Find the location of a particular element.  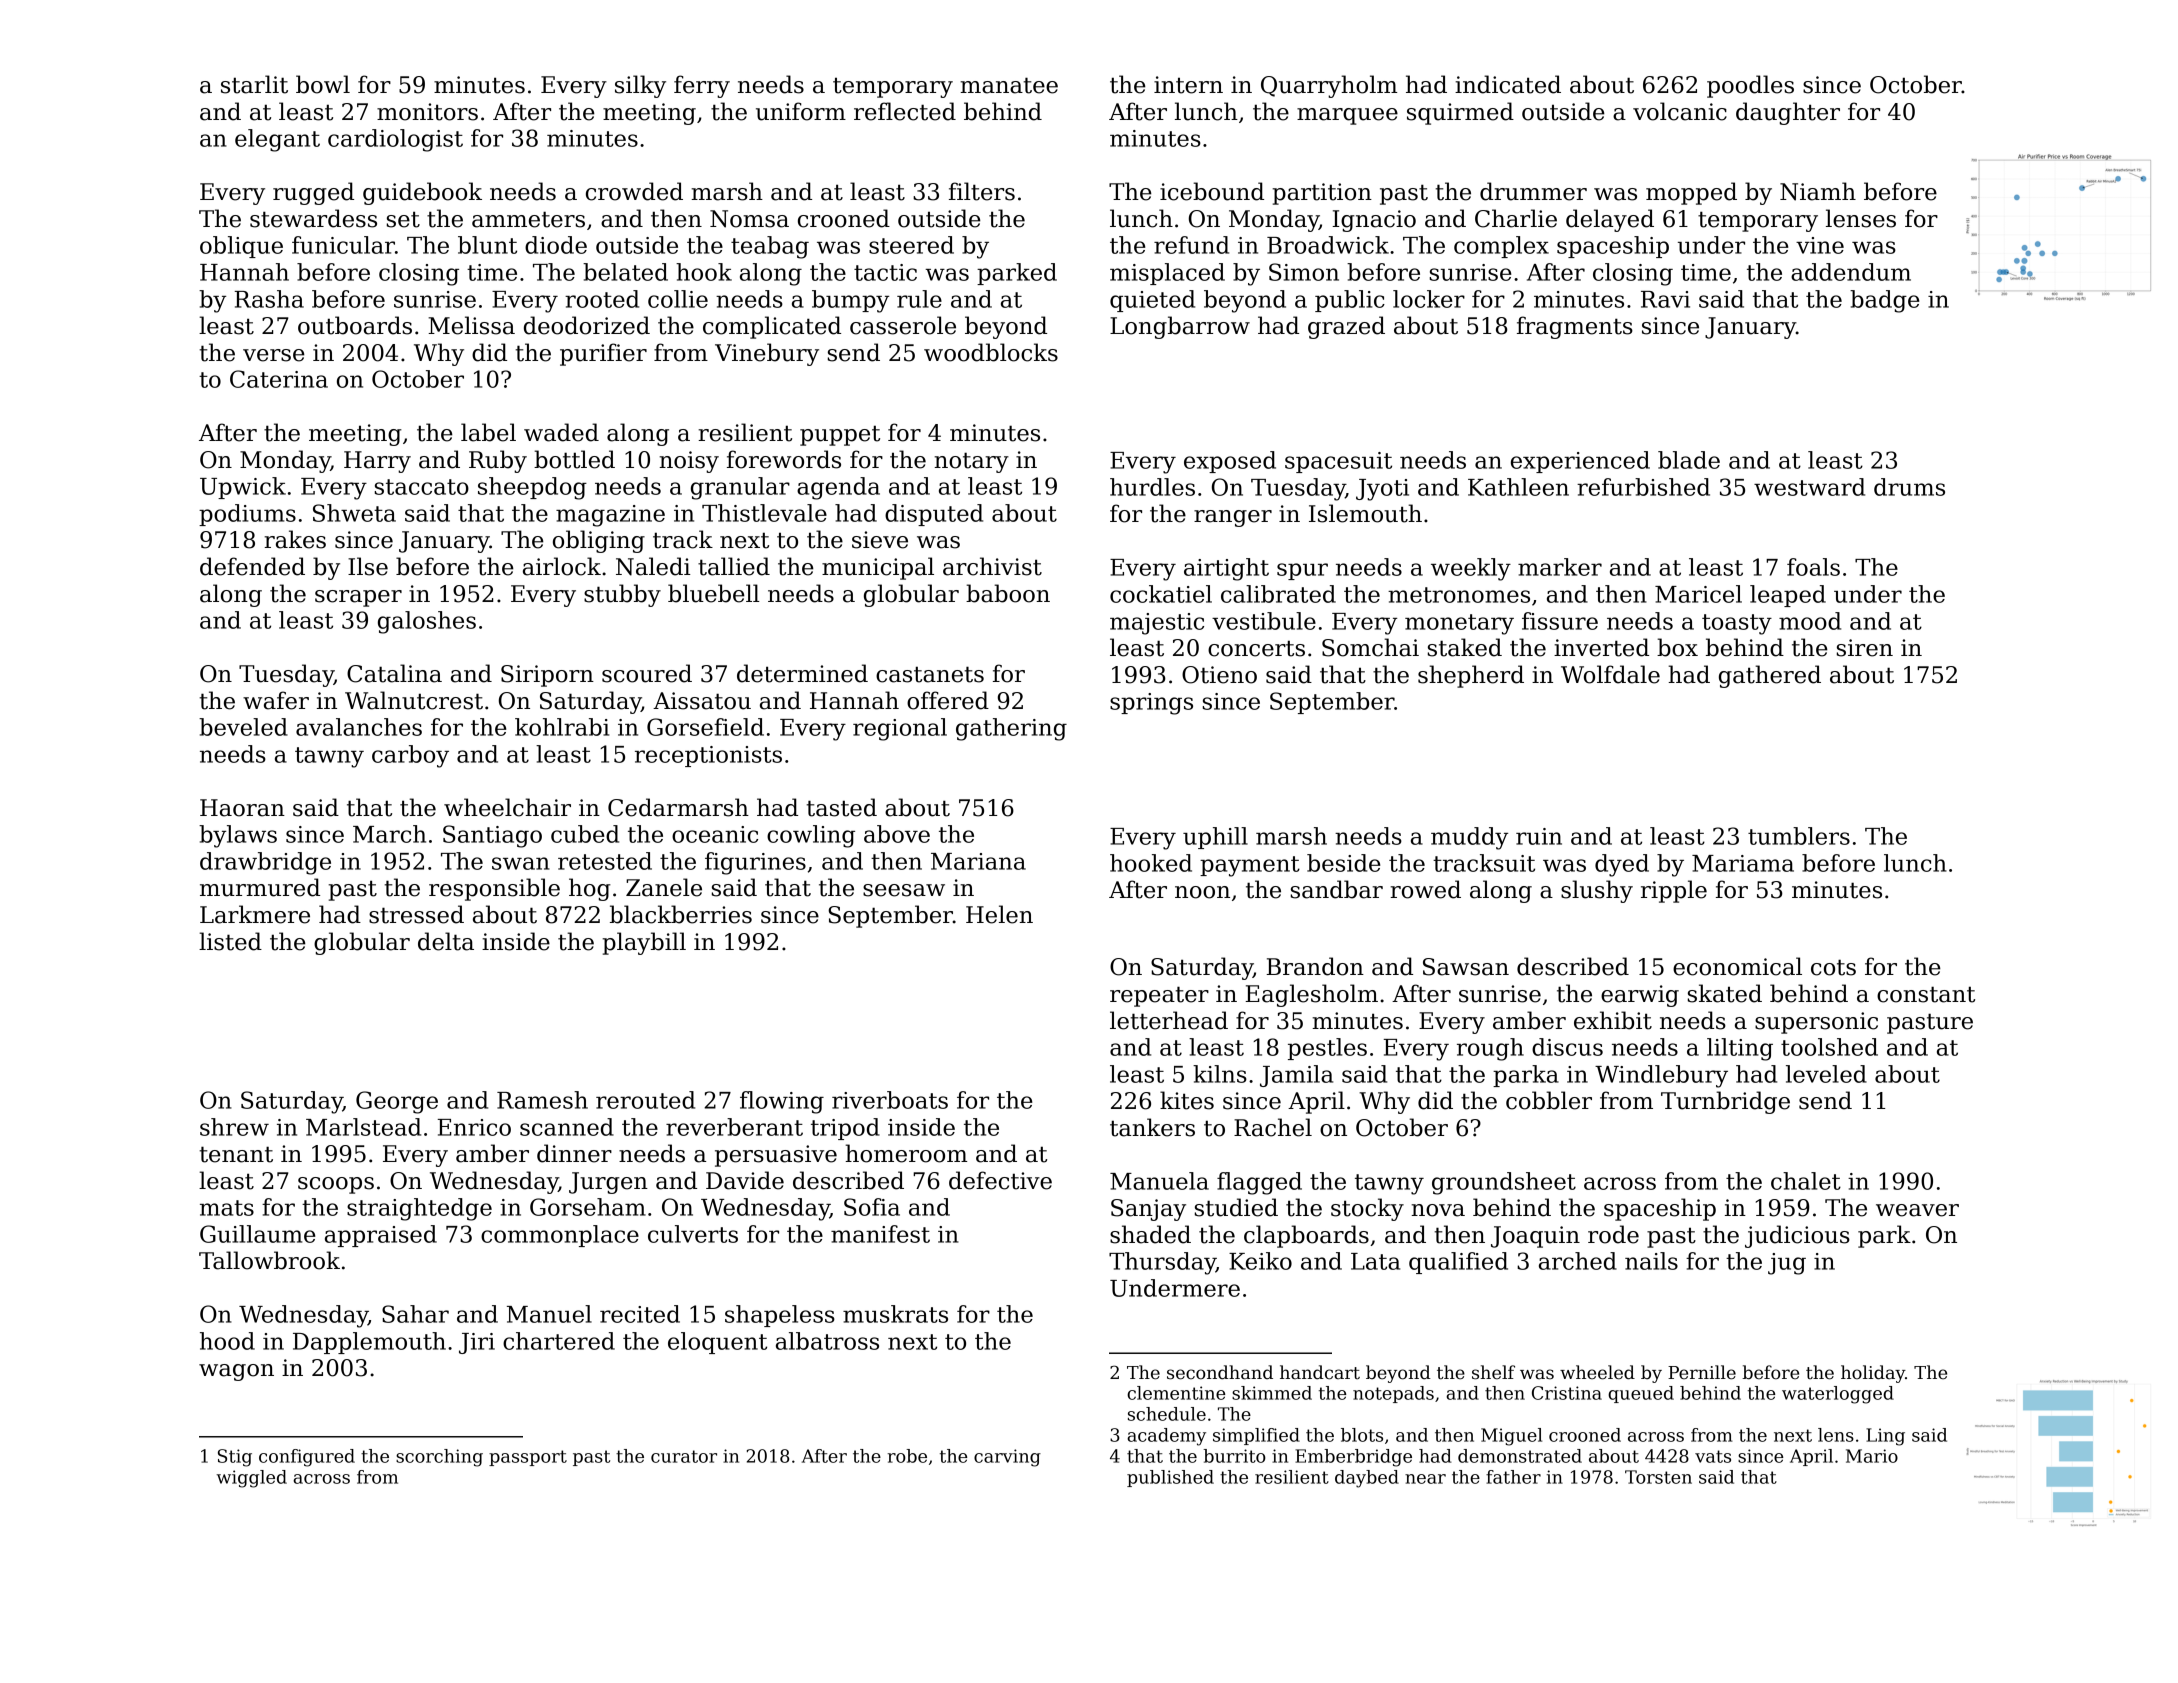

poodles is located at coordinates (1750, 86).
